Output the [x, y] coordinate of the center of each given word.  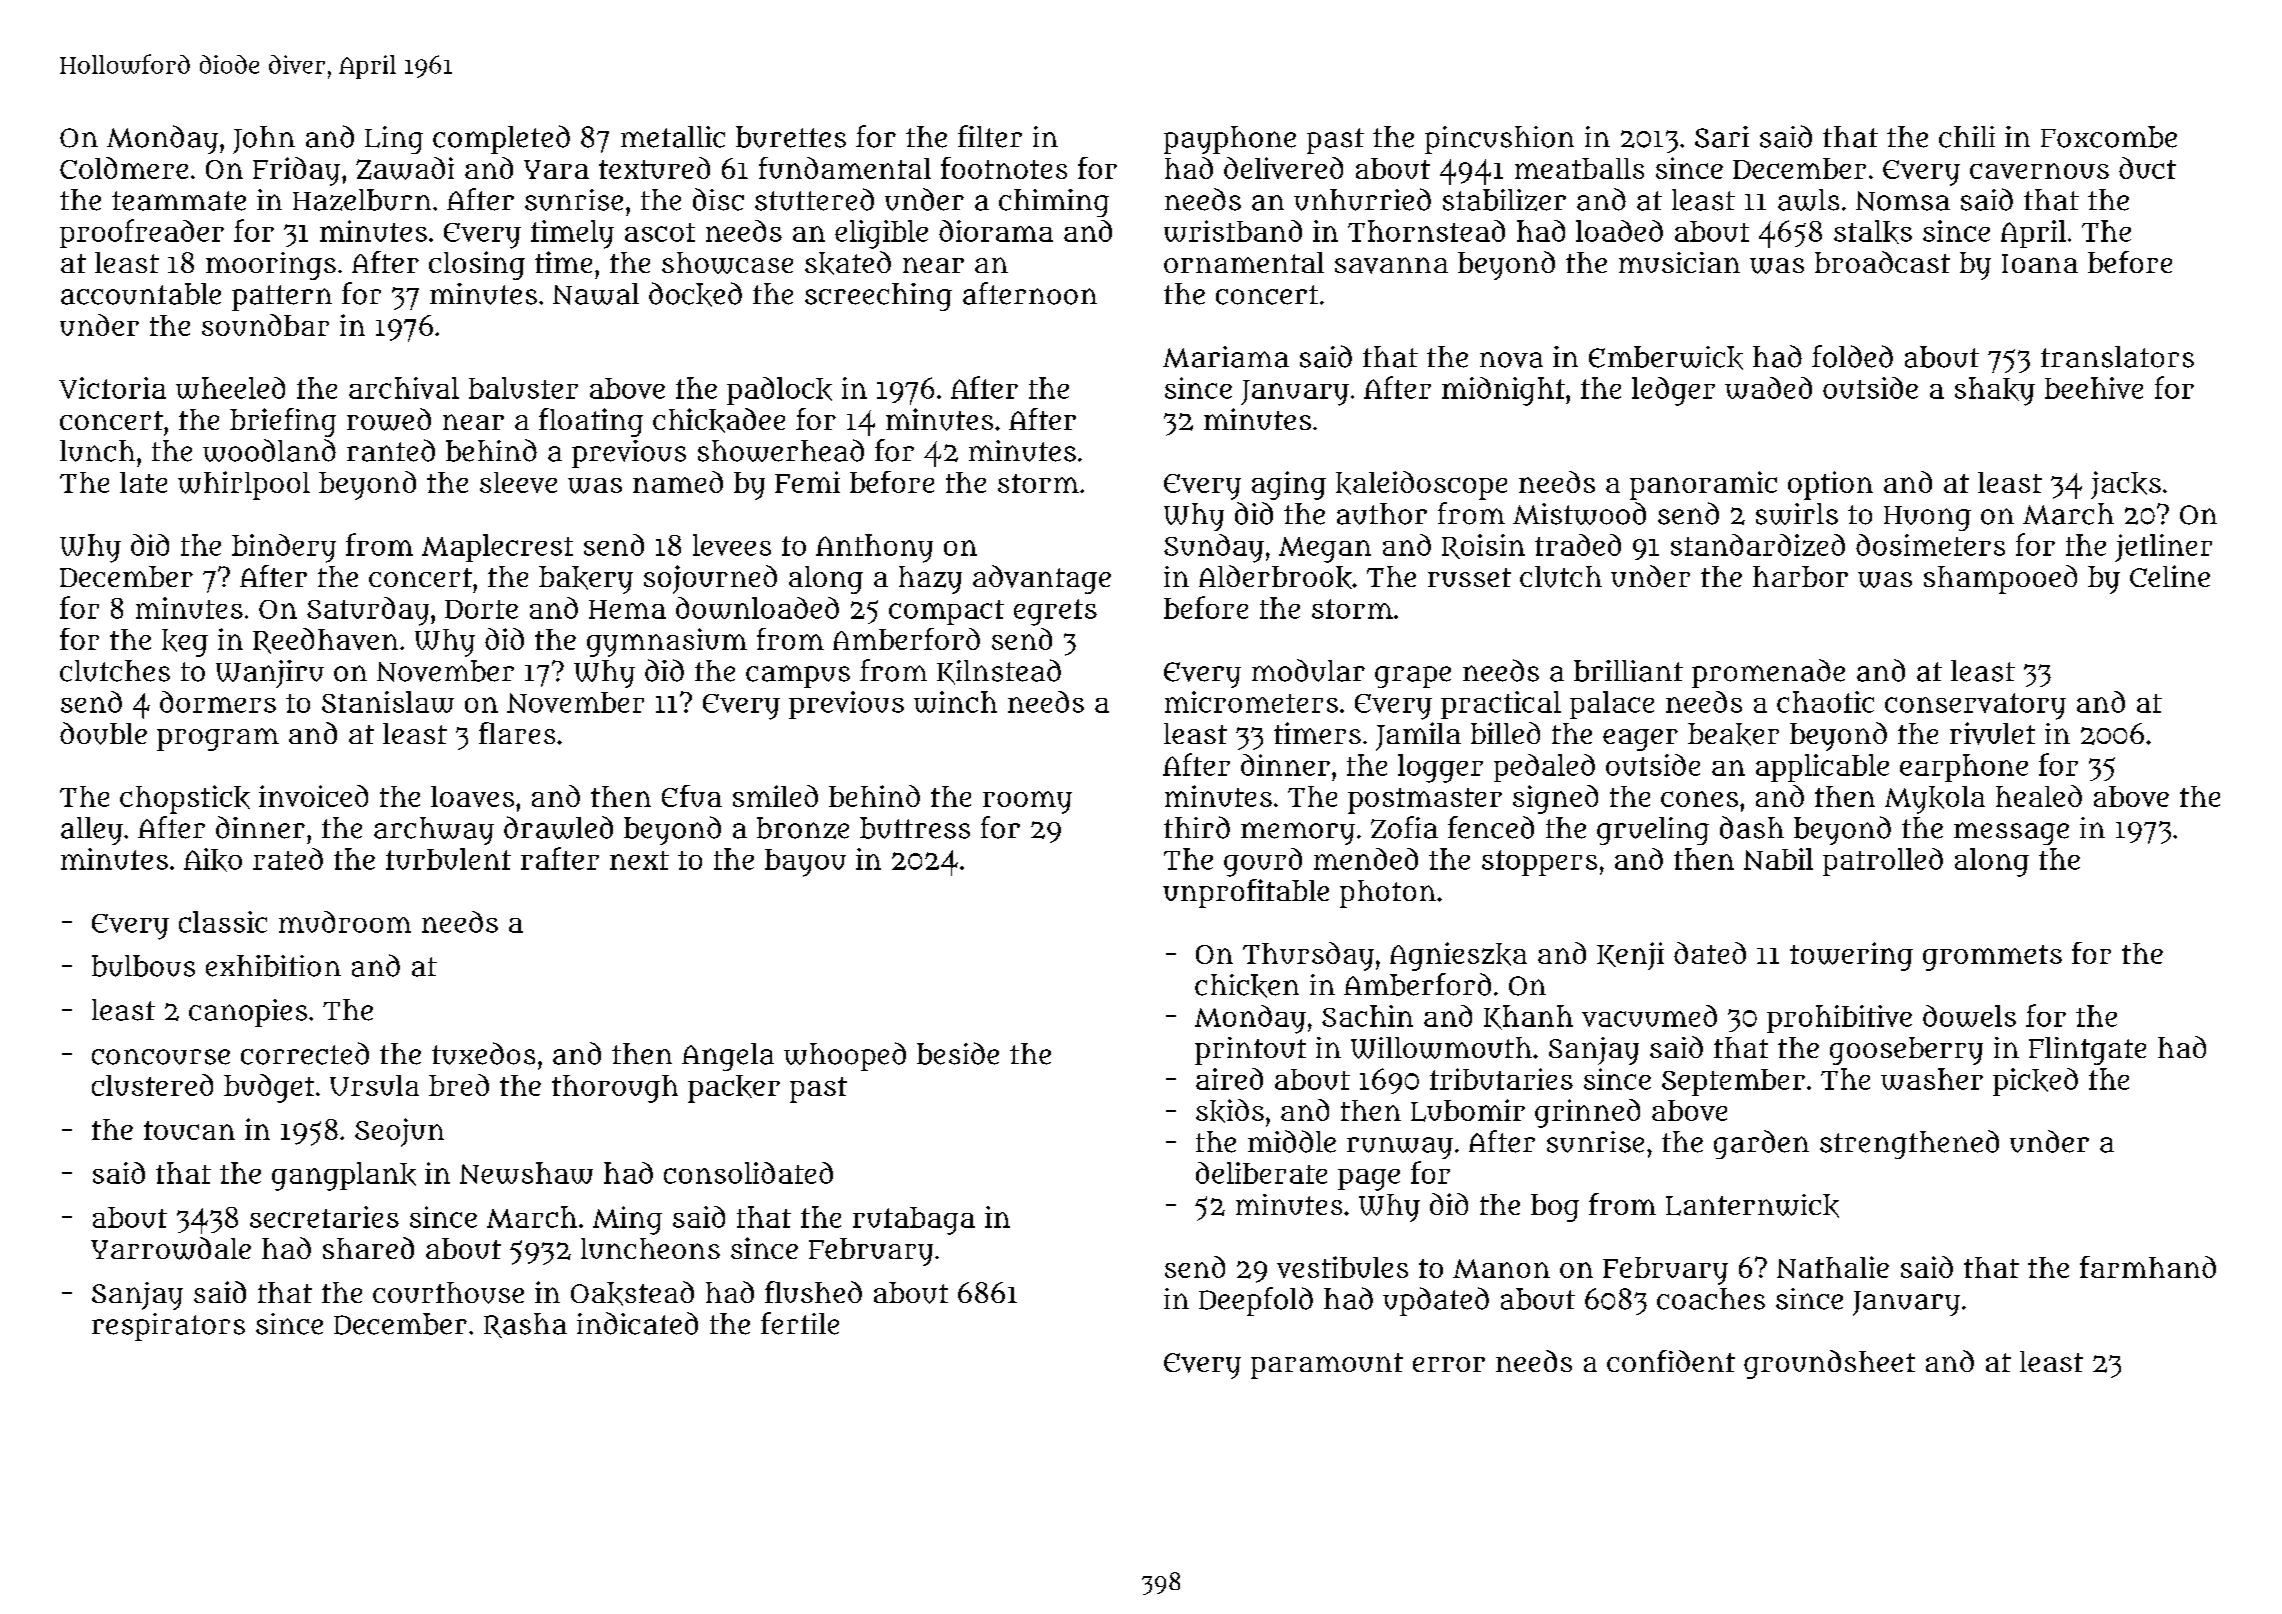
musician [1679, 262]
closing [477, 265]
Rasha [525, 1325]
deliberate [1261, 1173]
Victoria [112, 388]
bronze [803, 828]
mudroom [345, 922]
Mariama [1226, 357]
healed [2039, 796]
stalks [1873, 232]
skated [848, 263]
